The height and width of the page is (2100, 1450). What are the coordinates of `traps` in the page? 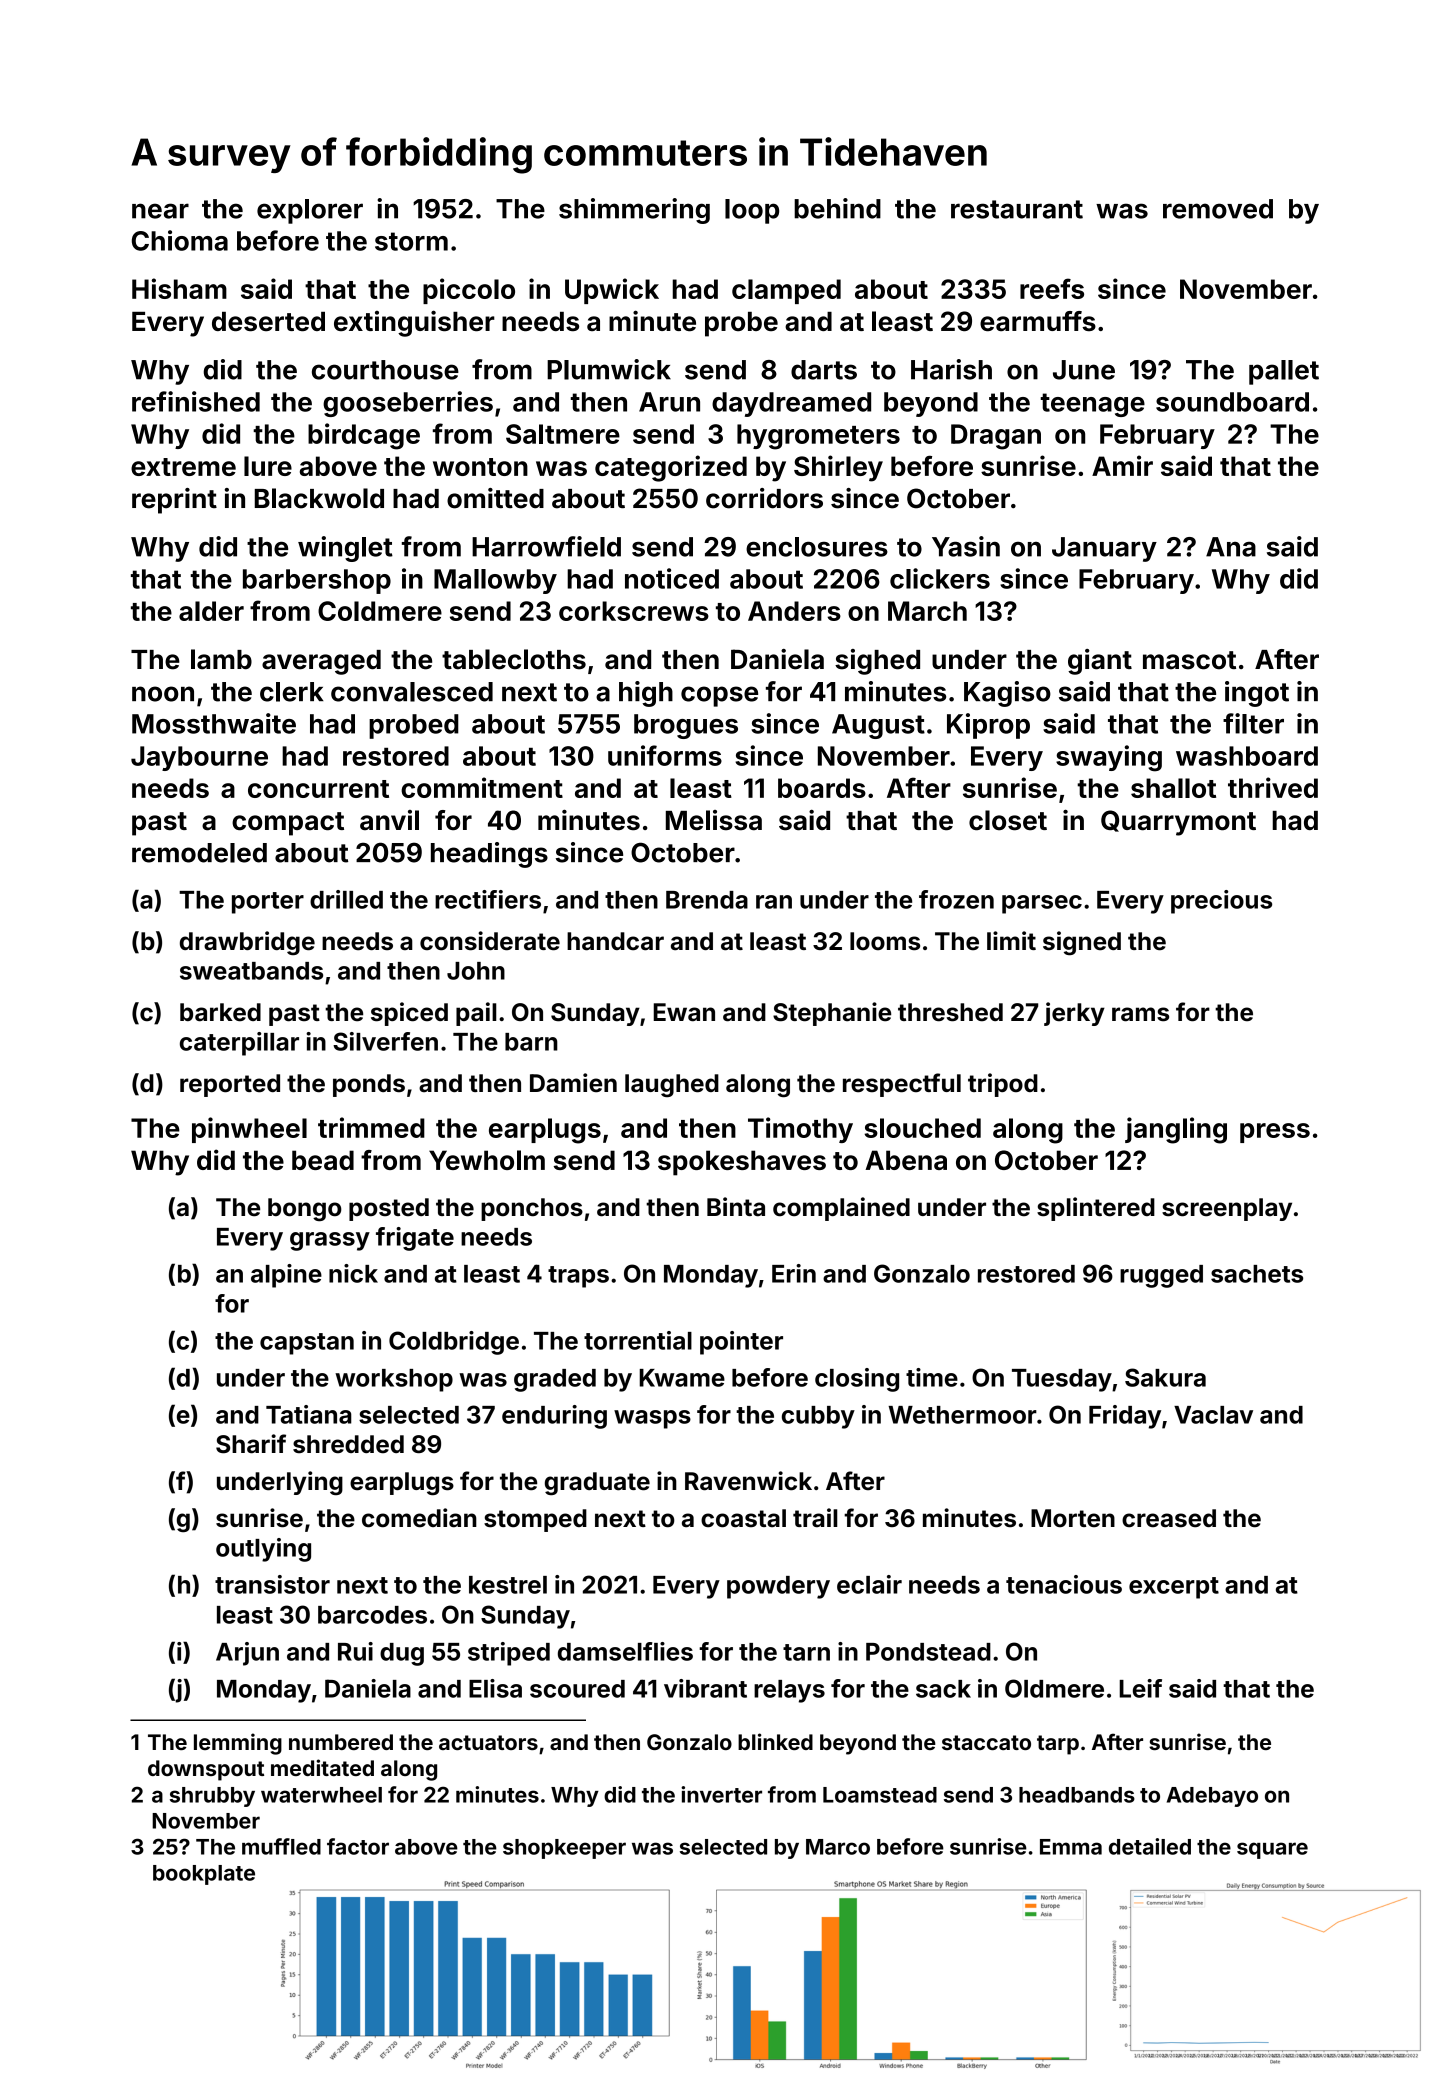 It's located at (578, 1277).
